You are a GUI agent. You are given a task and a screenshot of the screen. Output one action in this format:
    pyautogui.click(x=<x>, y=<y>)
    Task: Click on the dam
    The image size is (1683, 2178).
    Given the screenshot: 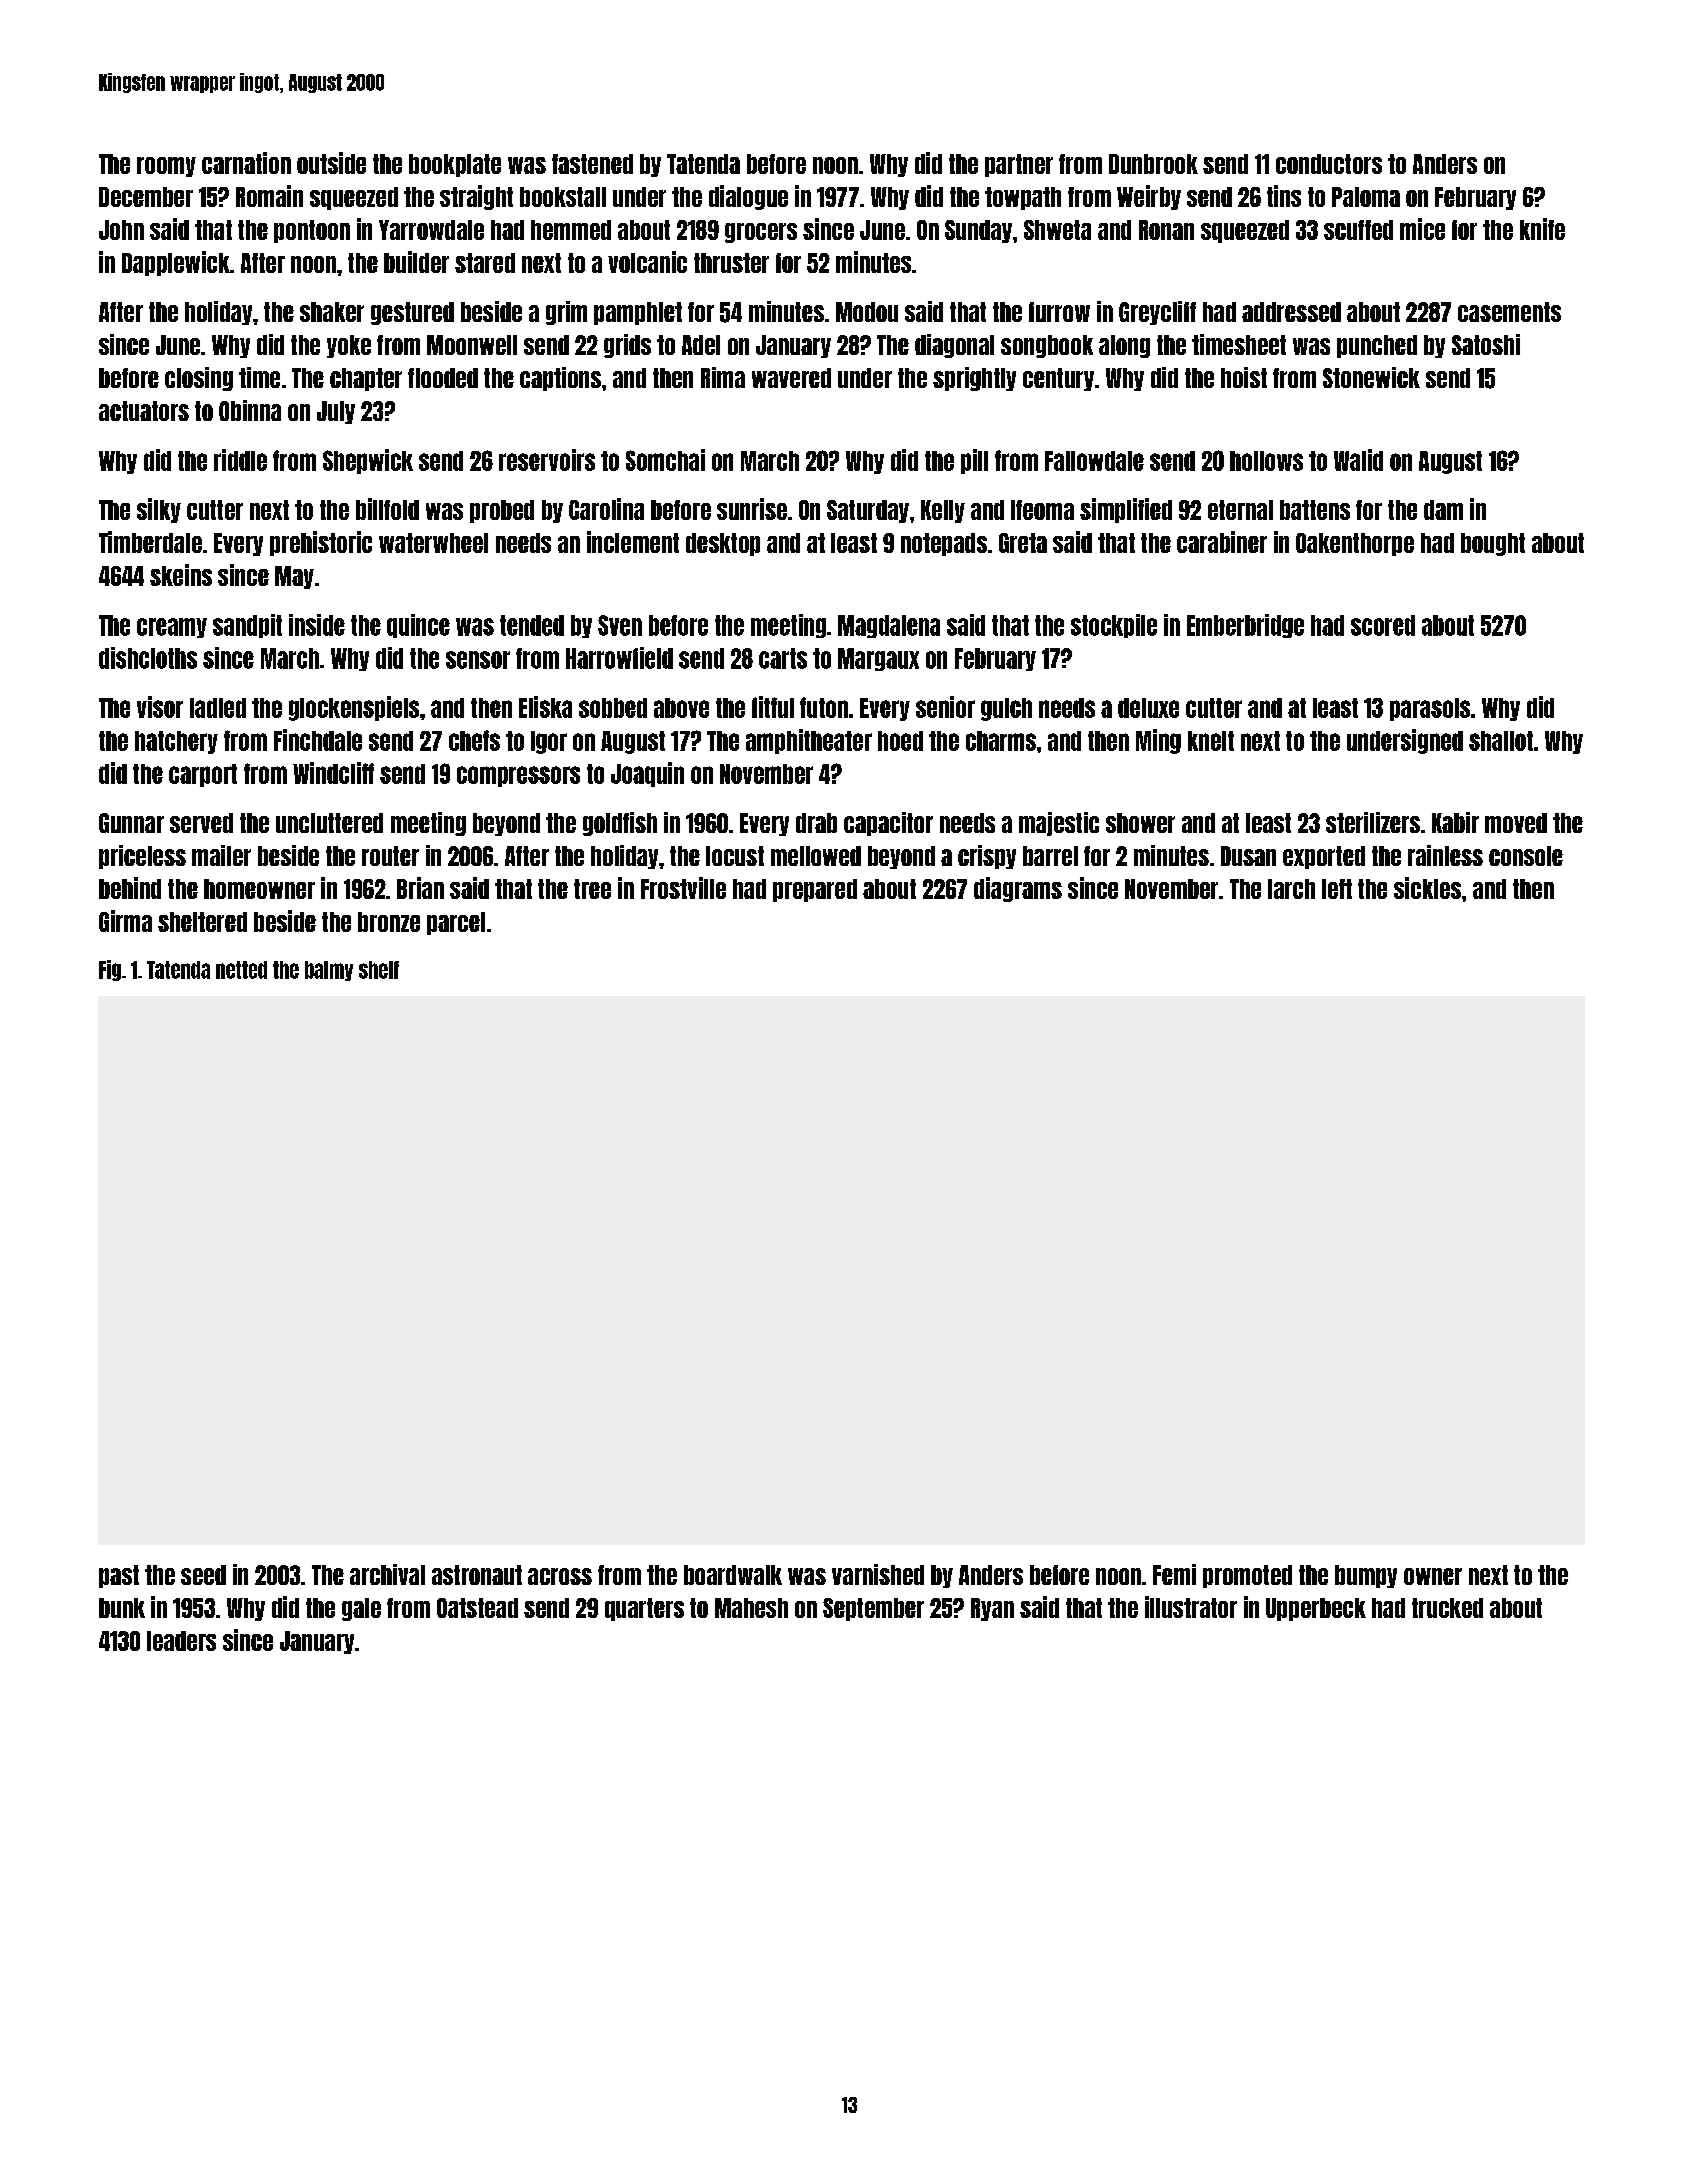 What is the action you would take?
    pyautogui.click(x=1443, y=510)
